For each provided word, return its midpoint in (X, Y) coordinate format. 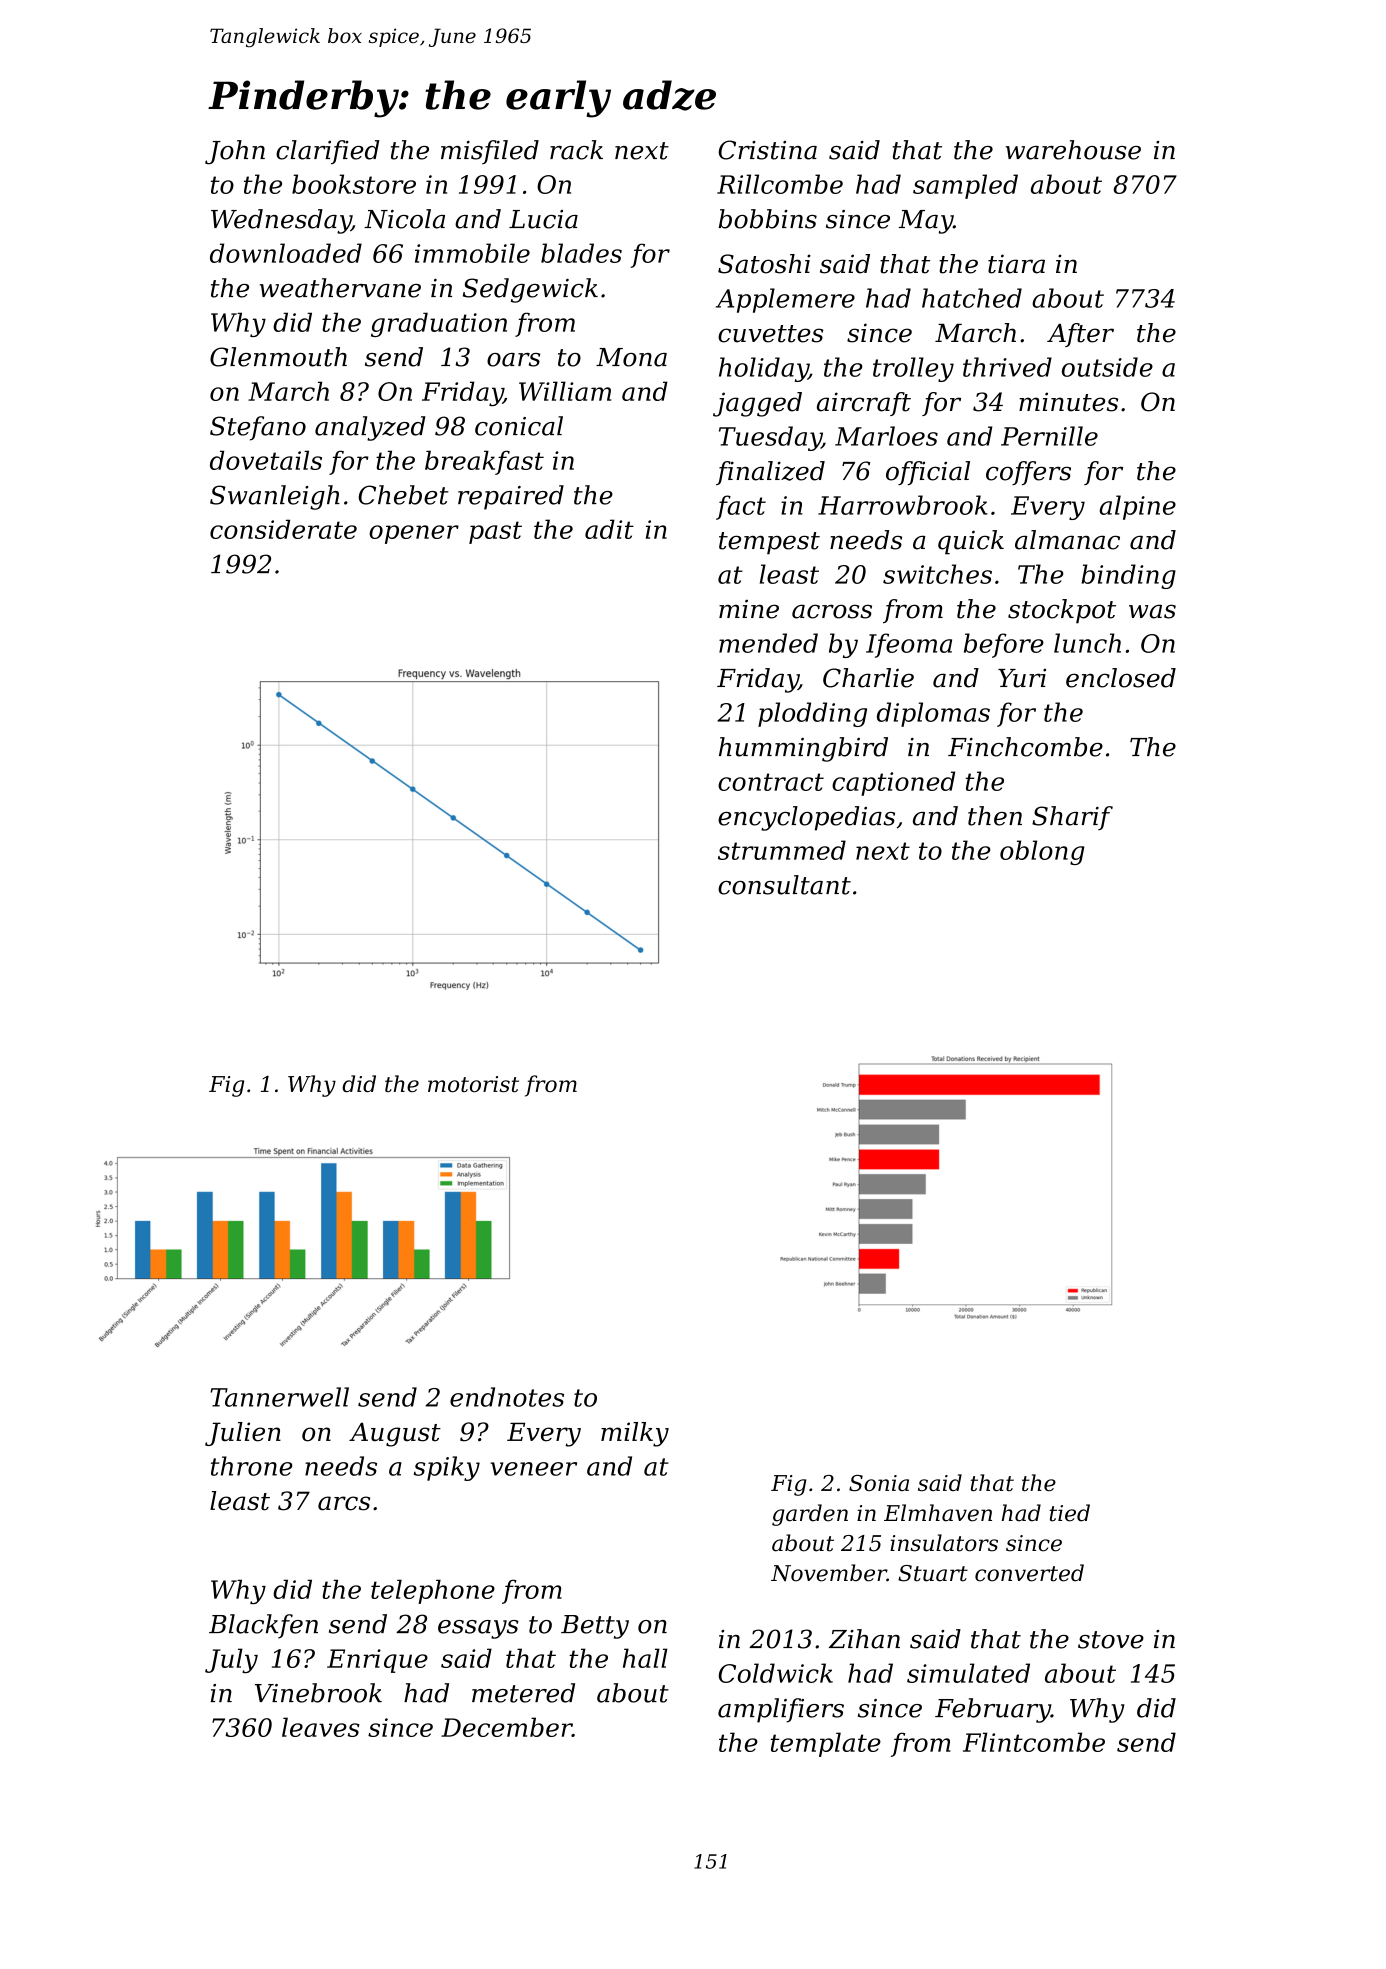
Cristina (767, 150)
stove (1111, 1640)
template (826, 1744)
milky (635, 1434)
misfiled (490, 152)
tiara (1016, 264)
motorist (473, 1084)
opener (414, 534)
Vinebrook (318, 1693)
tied (1070, 1513)
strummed (782, 850)
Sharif (1072, 818)
